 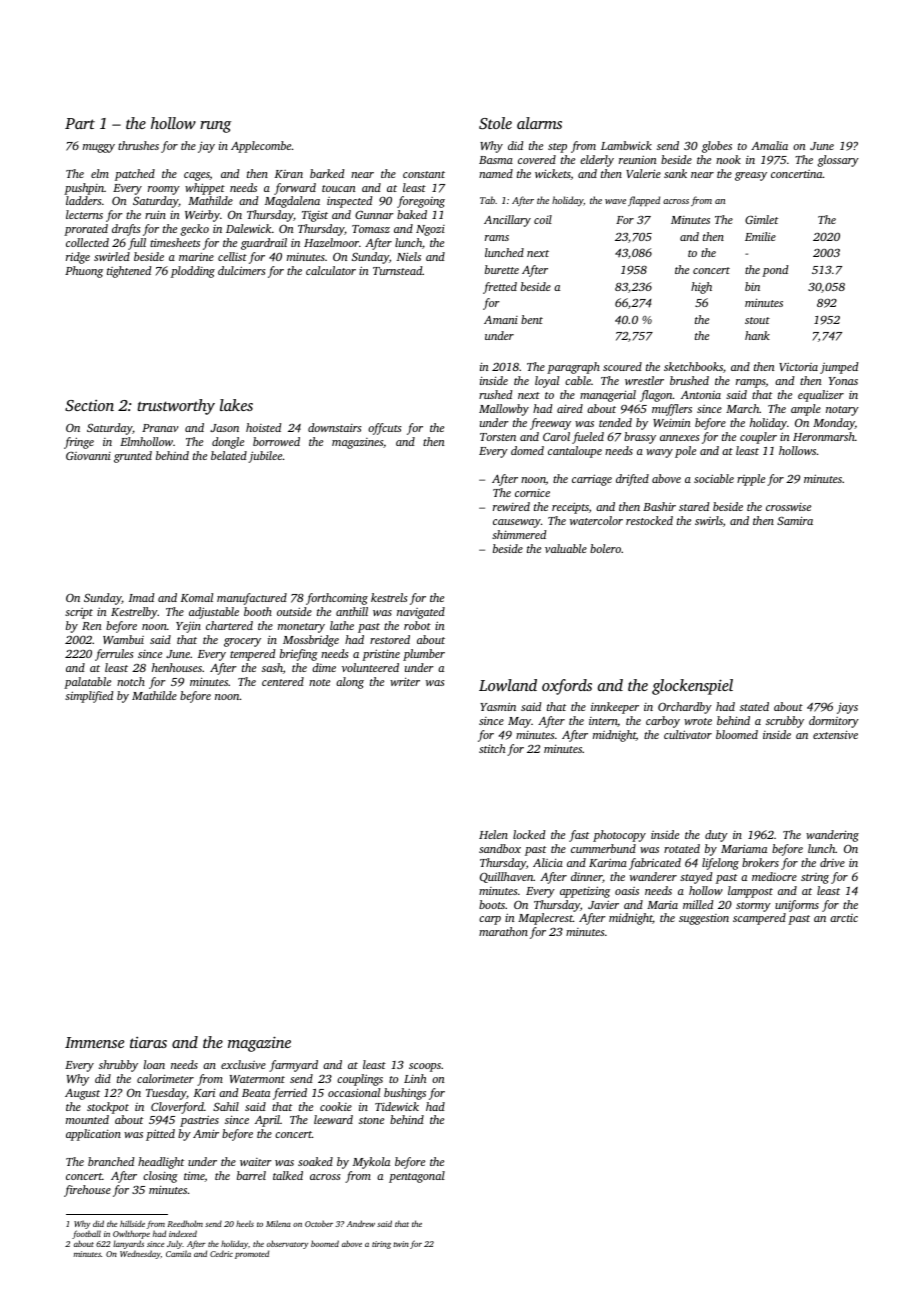 I want to click on carp, so click(x=490, y=920).
